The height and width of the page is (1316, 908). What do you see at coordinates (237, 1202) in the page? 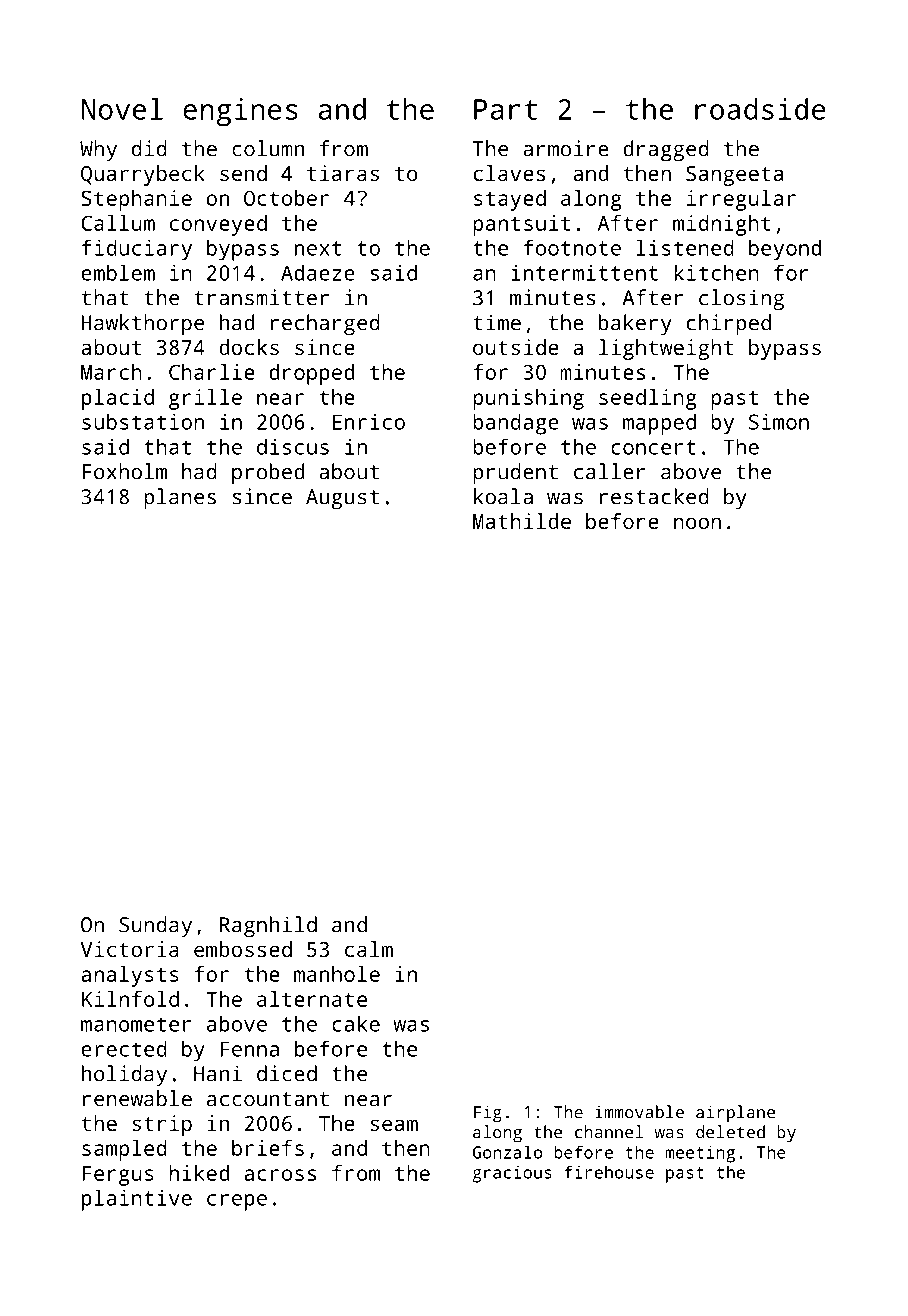
I see `crepe` at bounding box center [237, 1202].
